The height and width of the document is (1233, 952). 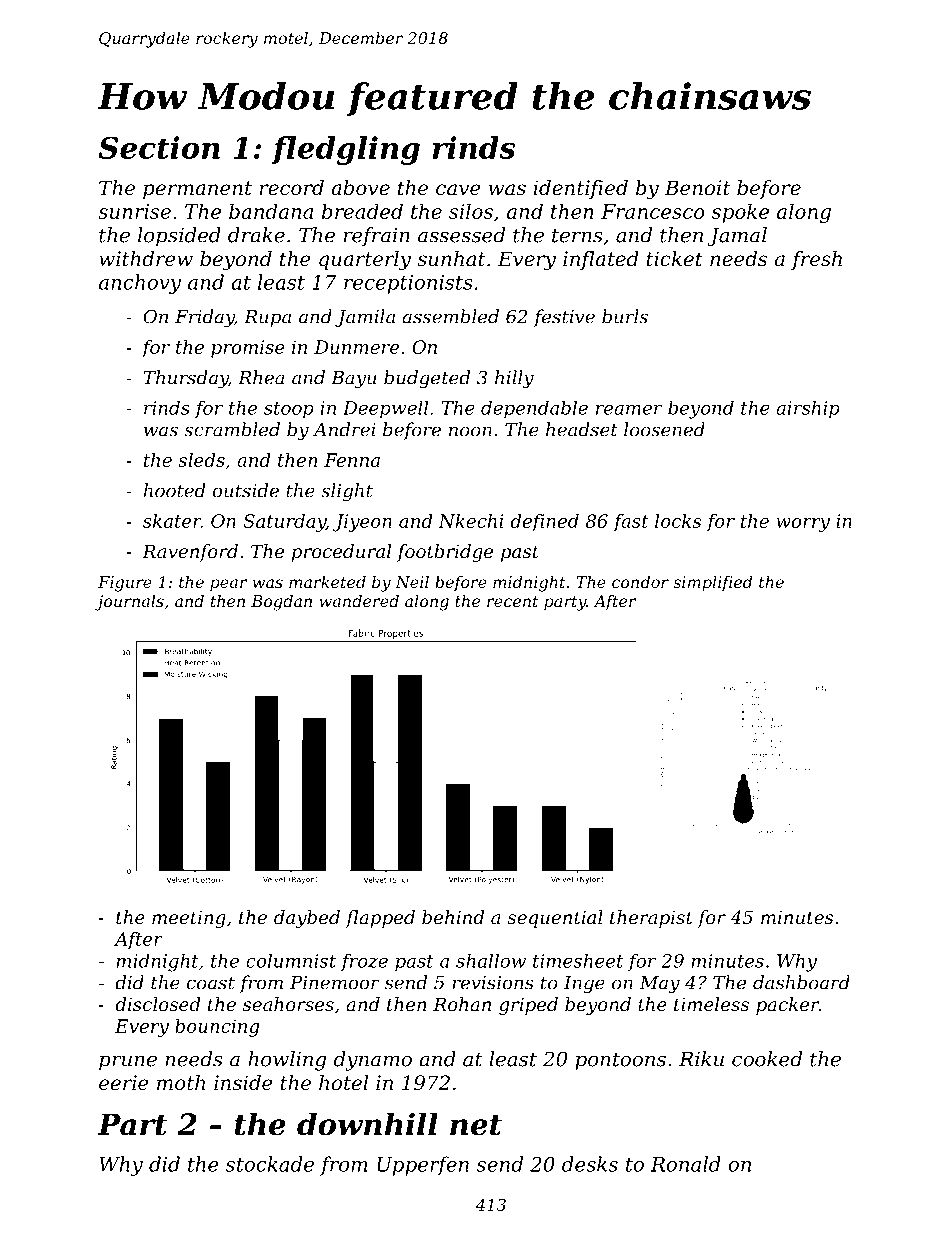 What do you see at coordinates (134, 211) in the document?
I see `sunrise` at bounding box center [134, 211].
